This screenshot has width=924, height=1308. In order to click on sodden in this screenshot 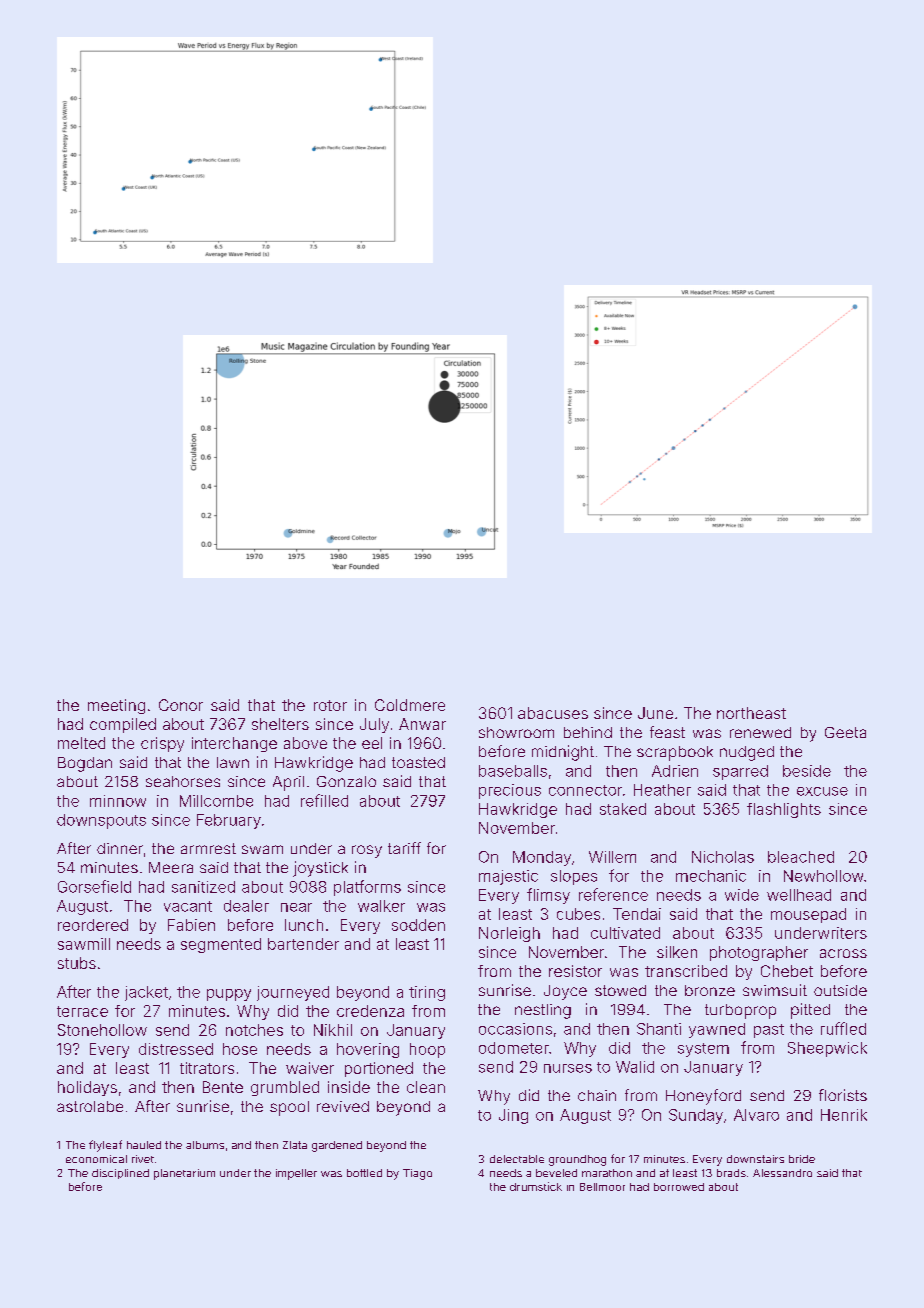, I will do `click(418, 925)`.
